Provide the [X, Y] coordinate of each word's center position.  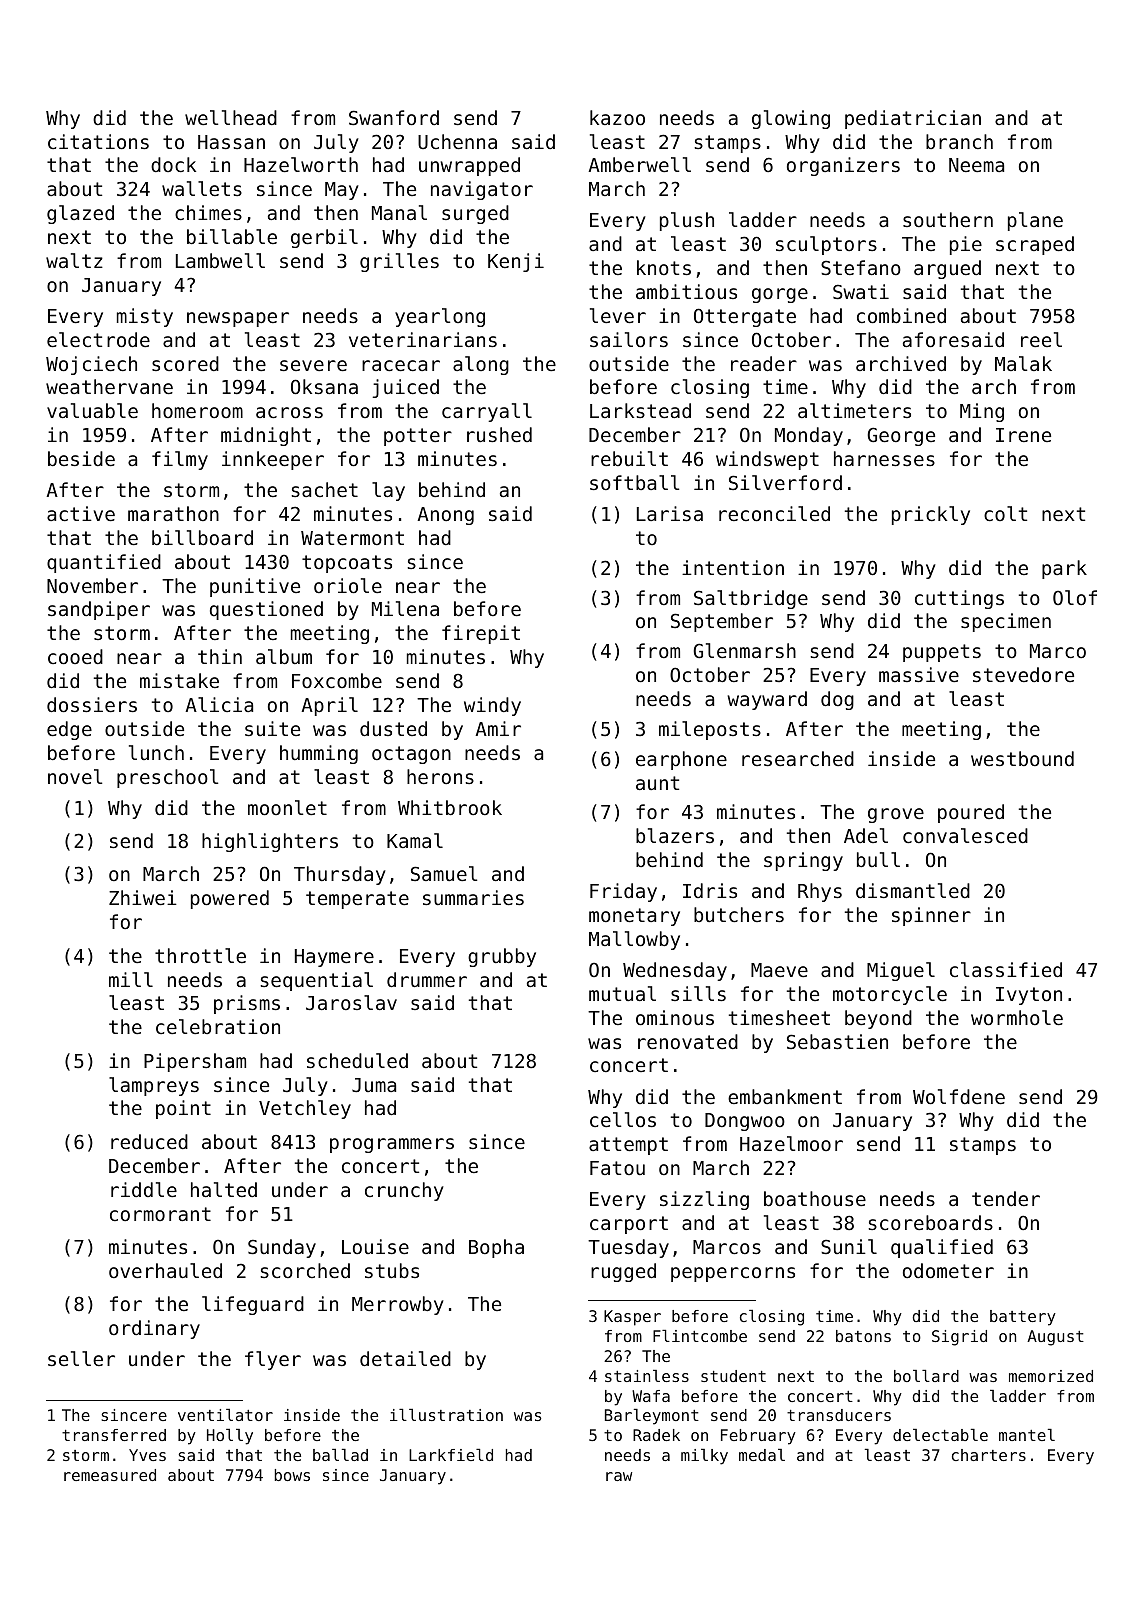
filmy [180, 460]
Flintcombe [700, 1336]
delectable [940, 1435]
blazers [675, 835]
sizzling [704, 1200]
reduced [149, 1141]
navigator [482, 190]
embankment [785, 1096]
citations [98, 141]
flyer [273, 1360]
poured [971, 813]
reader [764, 363]
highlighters [270, 842]
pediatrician [913, 119]
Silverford [785, 482]
